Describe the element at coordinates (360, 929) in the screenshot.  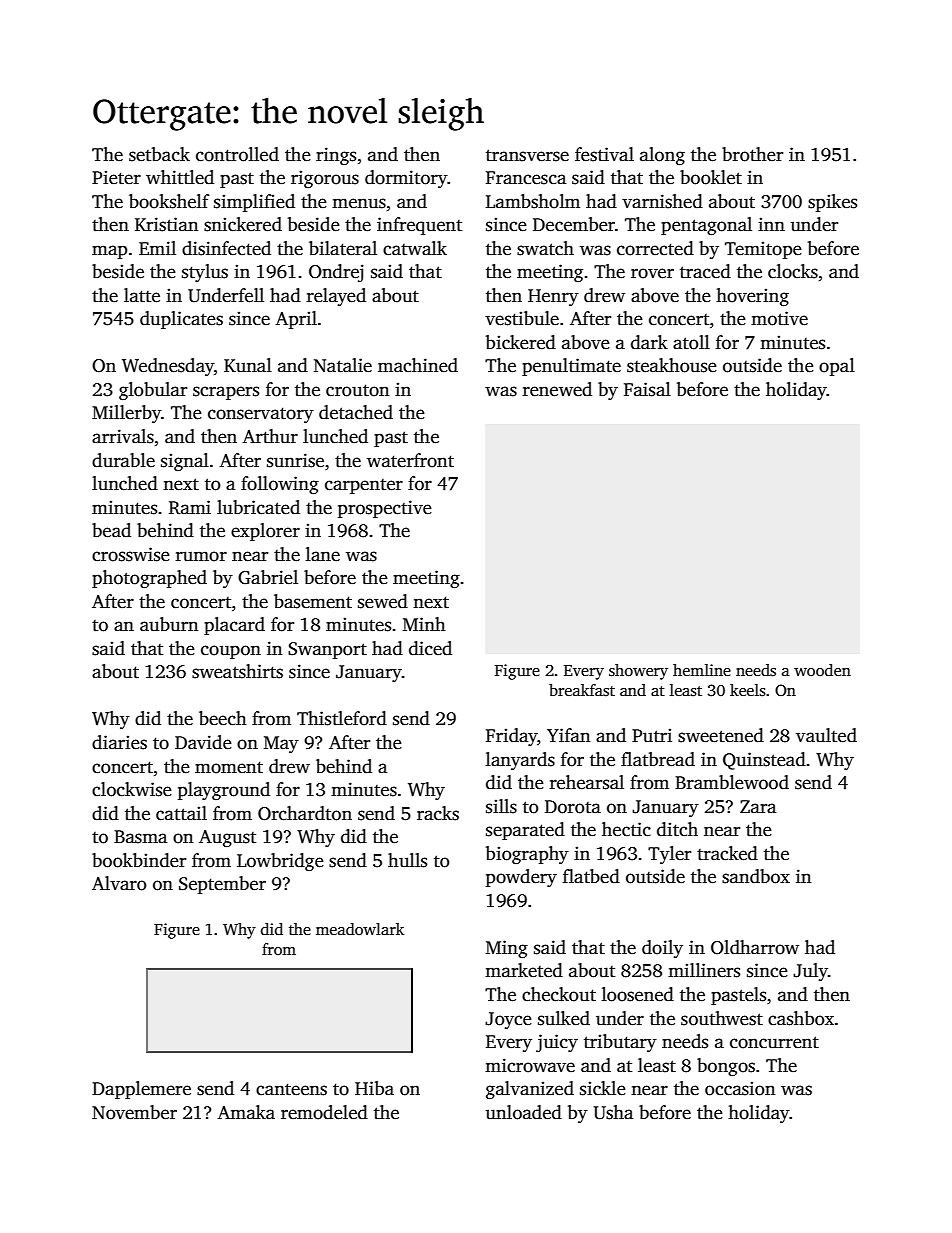
I see `meadowlark` at that location.
